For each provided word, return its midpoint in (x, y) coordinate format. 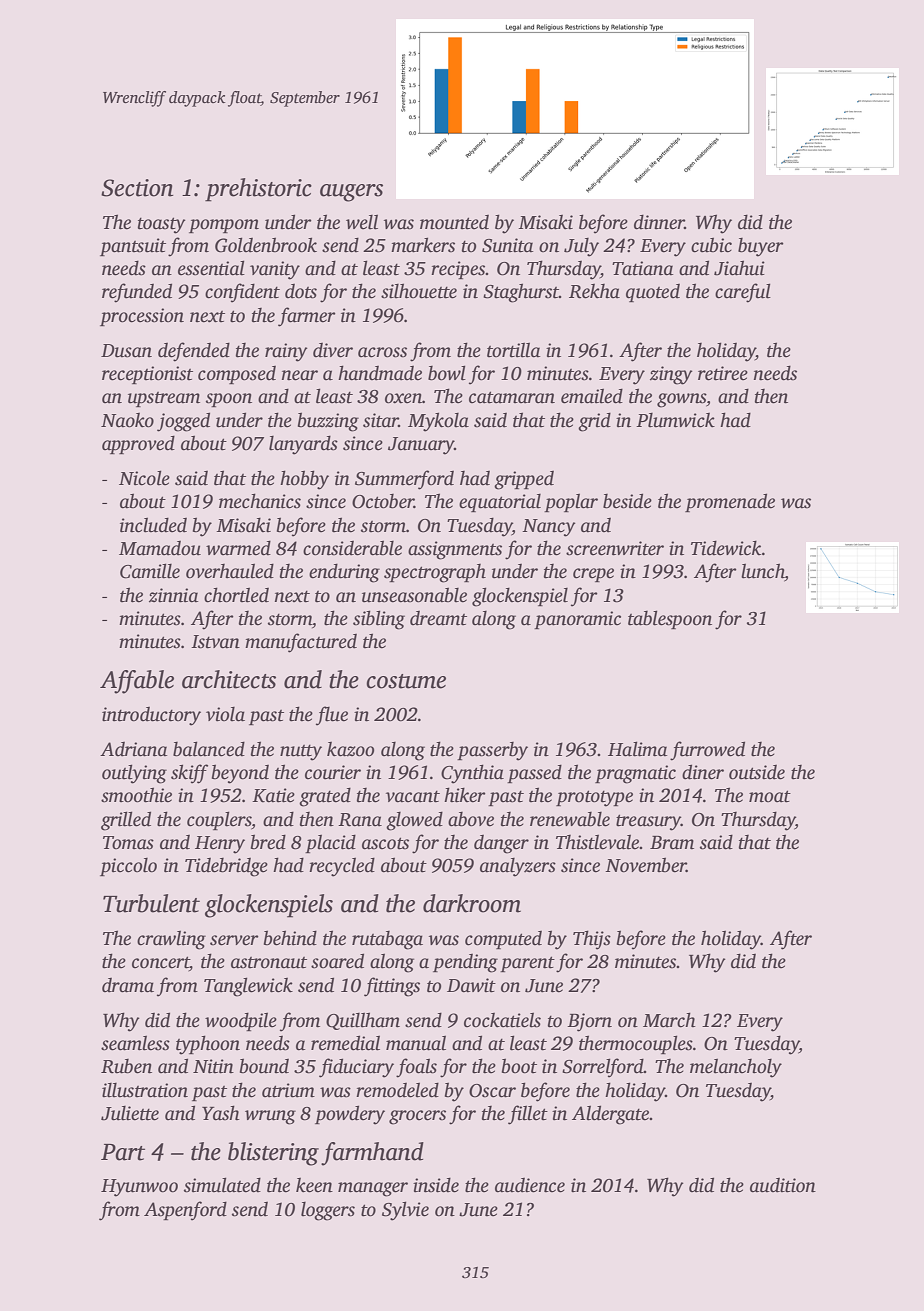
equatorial (500, 503)
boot (519, 1066)
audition (783, 1185)
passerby (492, 751)
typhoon (208, 1045)
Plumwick (675, 420)
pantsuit (133, 247)
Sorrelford (603, 1068)
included (153, 525)
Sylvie (405, 1211)
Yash (221, 1113)
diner (703, 772)
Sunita (508, 245)
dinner (659, 222)
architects (229, 679)
